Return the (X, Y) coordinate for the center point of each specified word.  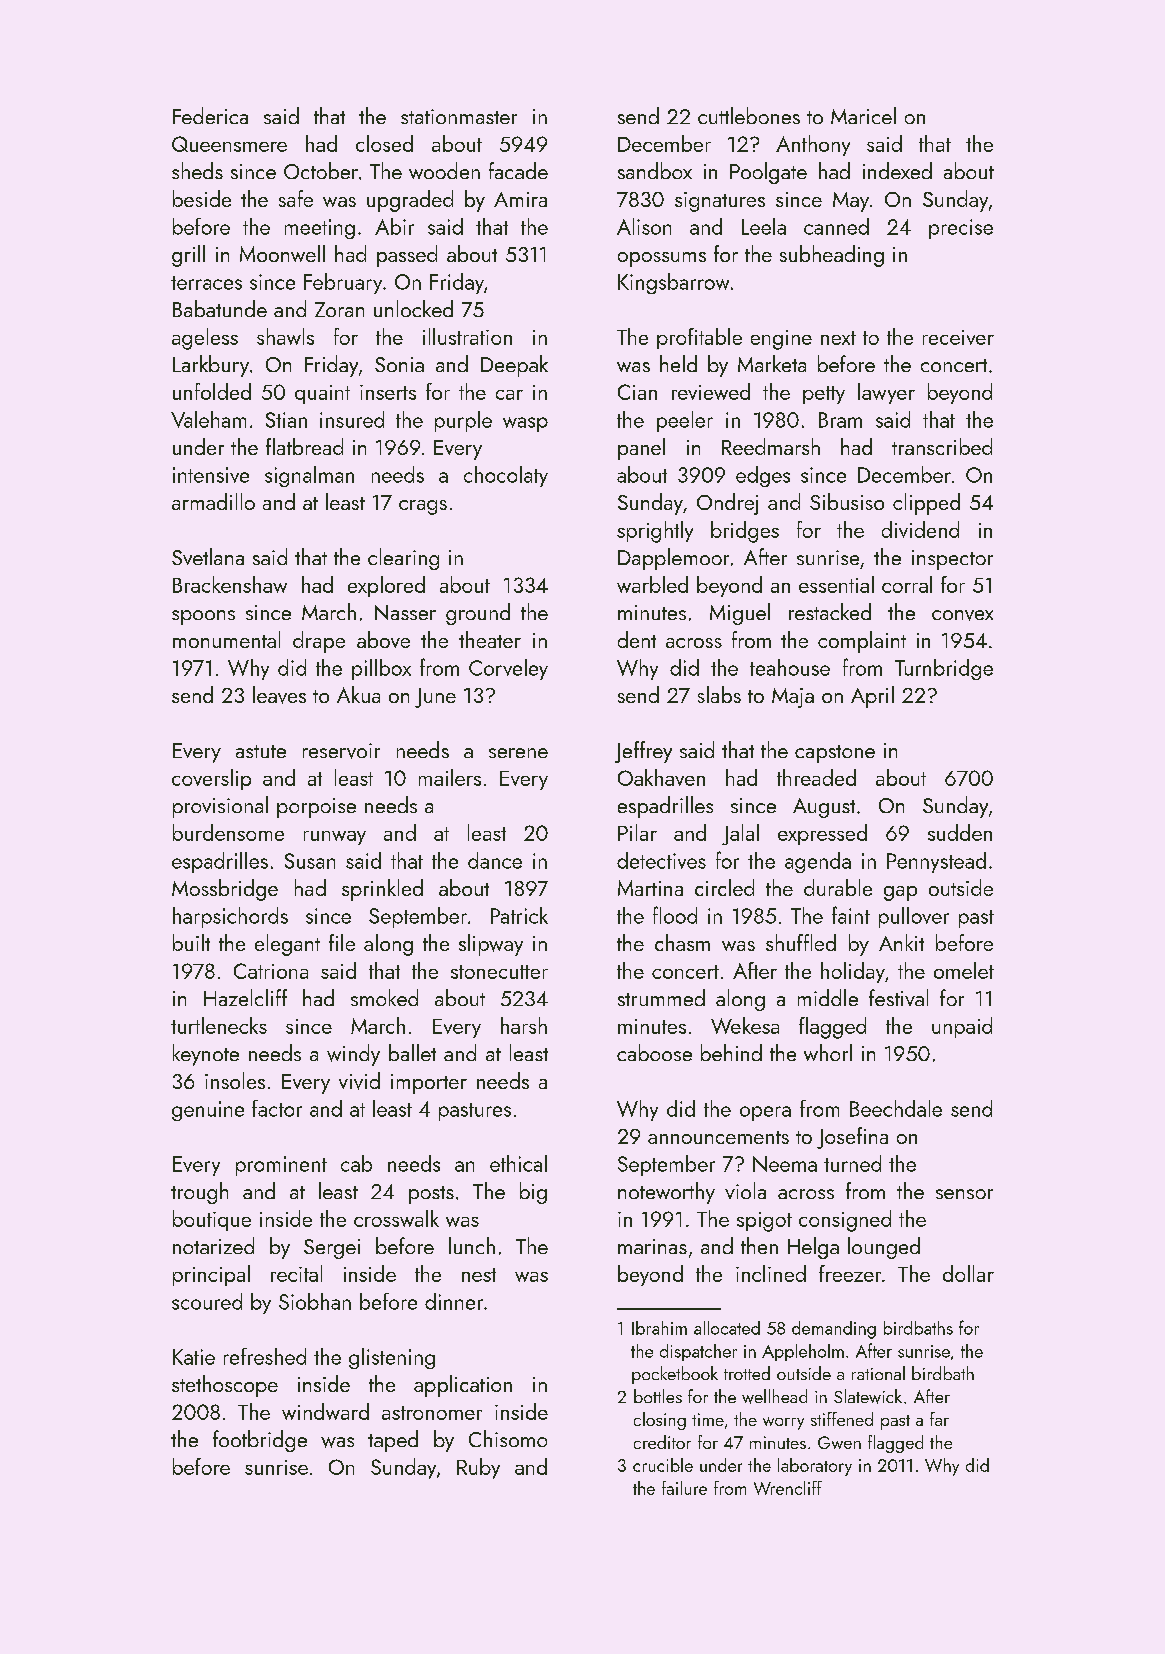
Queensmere (229, 144)
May (851, 202)
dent (637, 639)
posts (431, 1195)
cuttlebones (749, 115)
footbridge (260, 1441)
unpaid (962, 1027)
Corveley (508, 669)
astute (261, 751)
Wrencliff (788, 1488)
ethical (518, 1163)
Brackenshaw (230, 584)
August (824, 808)
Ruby (478, 1468)
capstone (835, 754)
